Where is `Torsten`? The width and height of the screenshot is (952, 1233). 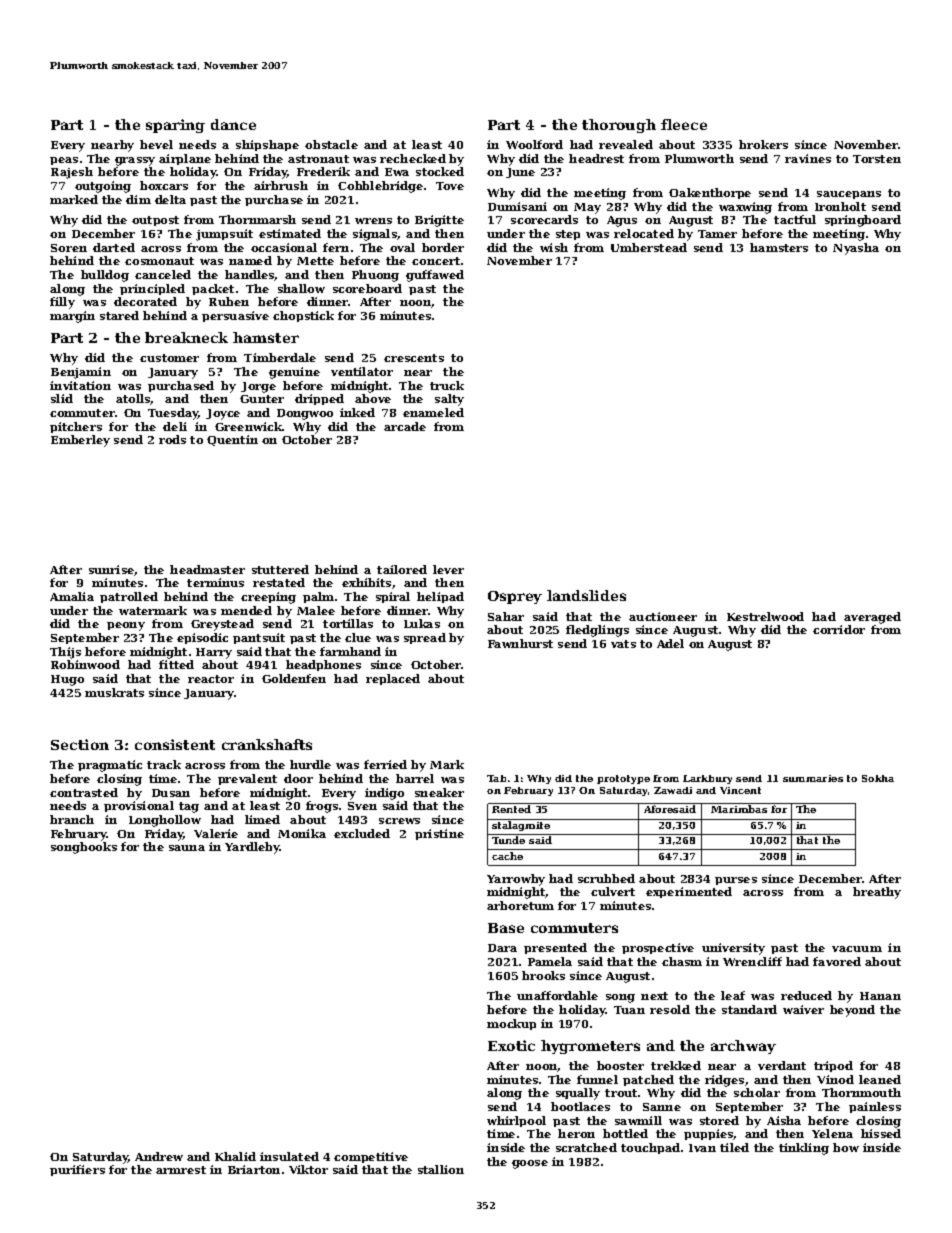 Torsten is located at coordinates (877, 159).
